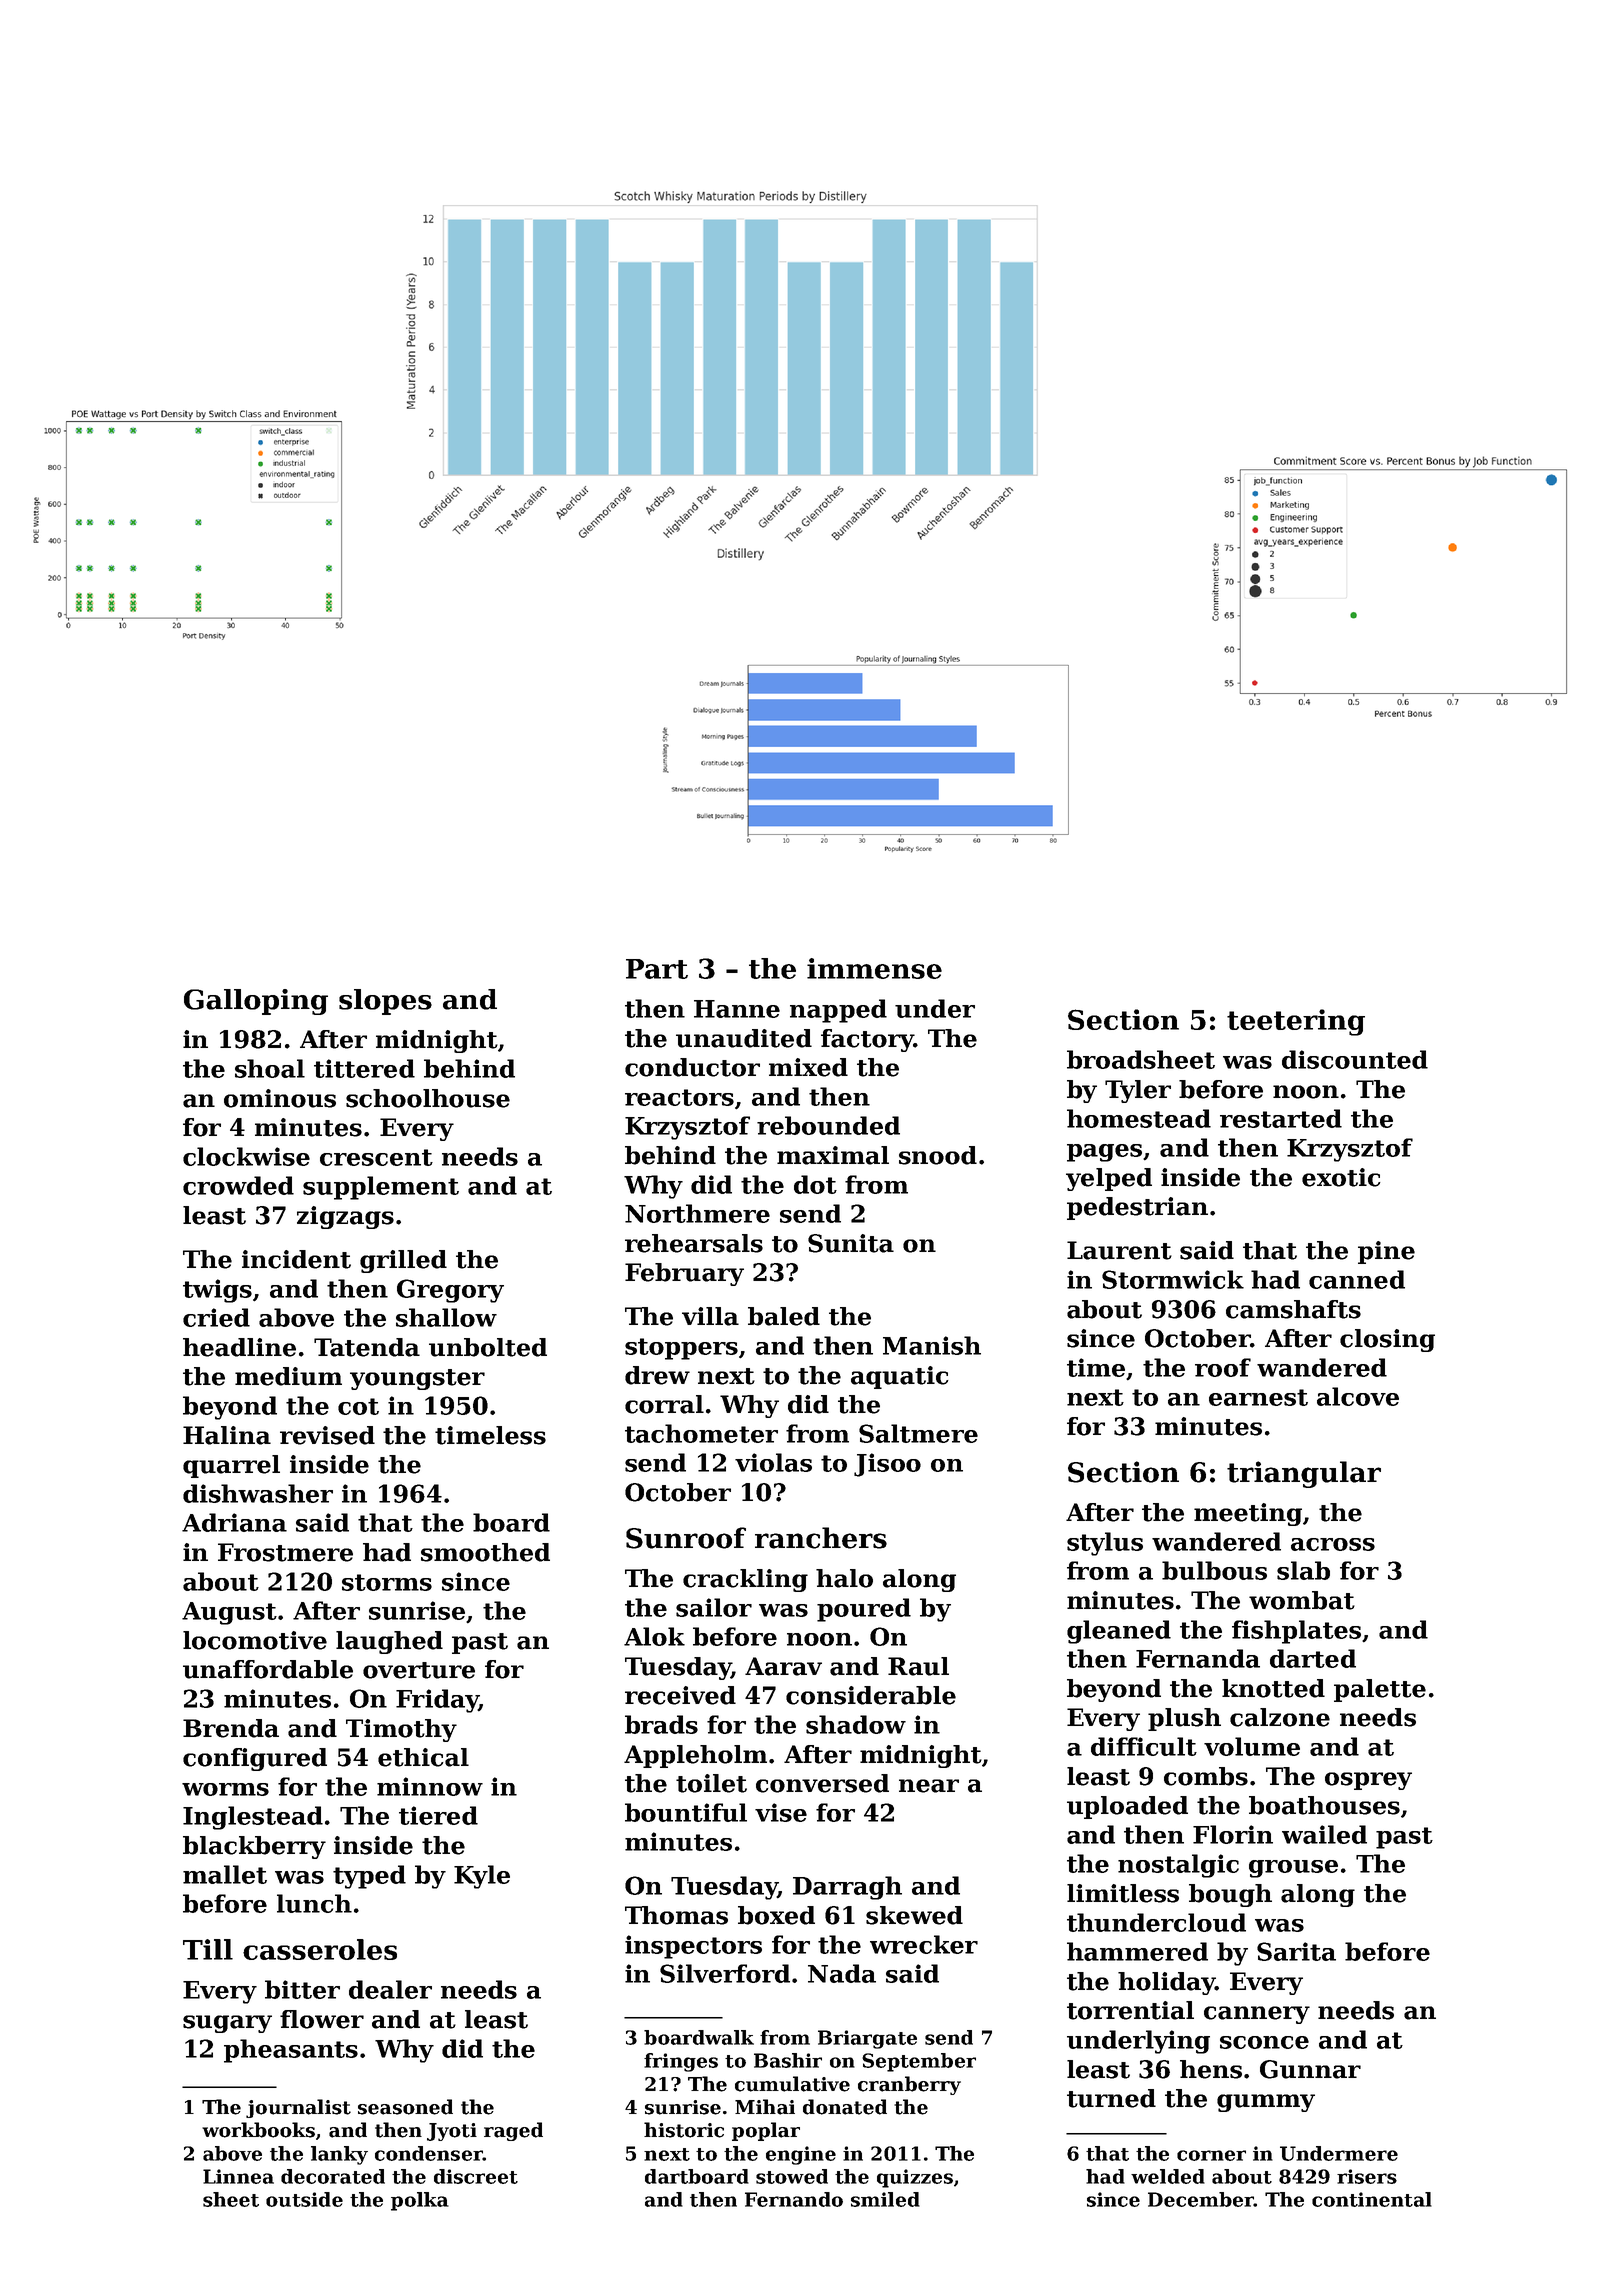 The width and height of the screenshot is (1620, 2292). Describe the element at coordinates (258, 1493) in the screenshot. I see `dishwasher` at that location.
